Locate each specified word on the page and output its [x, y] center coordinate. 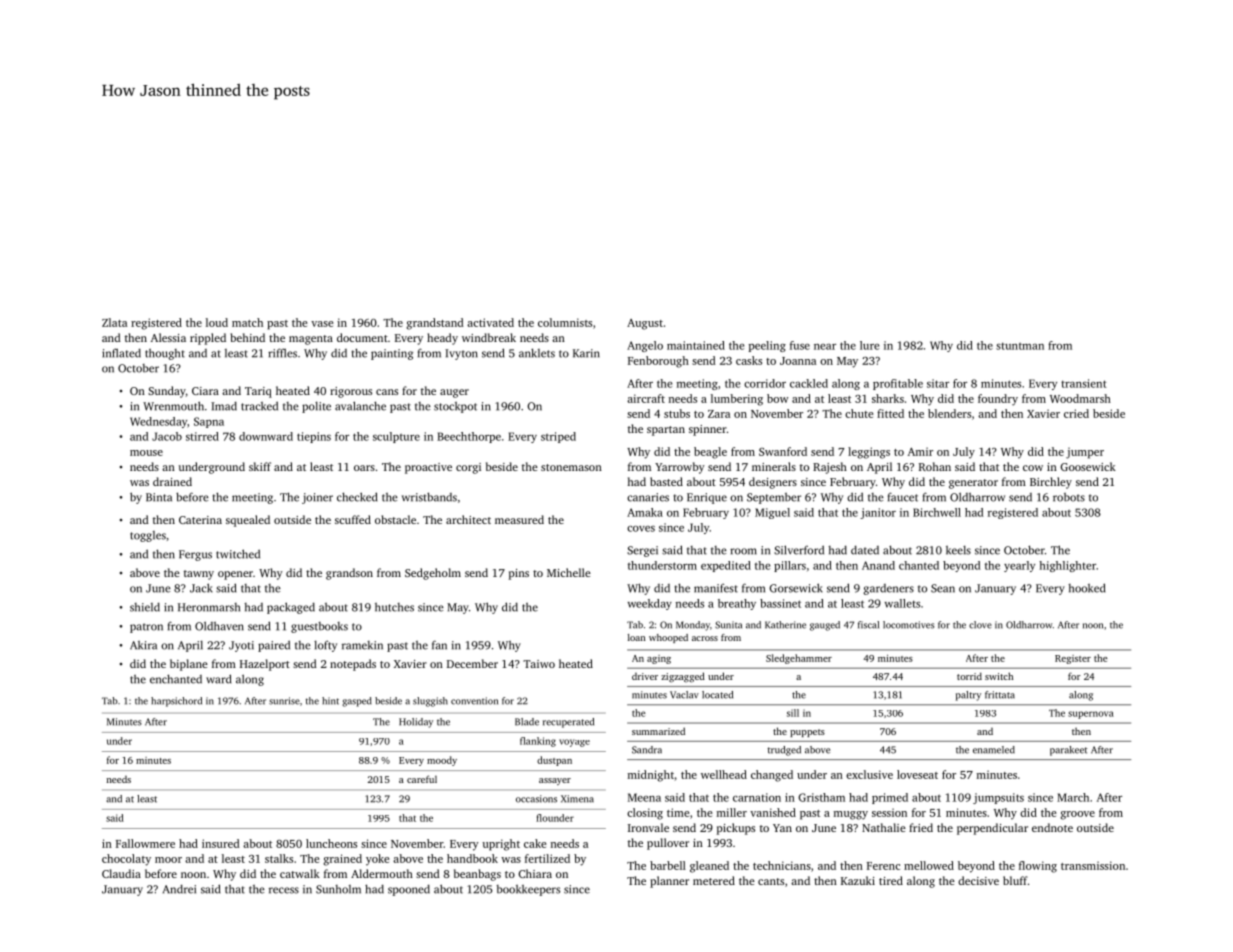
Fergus [195, 555]
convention [474, 701]
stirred [202, 436]
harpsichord [176, 702]
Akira [143, 645]
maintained [696, 345]
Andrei [179, 889]
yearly [1019, 566]
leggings [869, 453]
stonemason [571, 467]
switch [999, 676]
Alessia [168, 337]
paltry [968, 696]
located [717, 695]
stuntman [1020, 346]
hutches [394, 607]
